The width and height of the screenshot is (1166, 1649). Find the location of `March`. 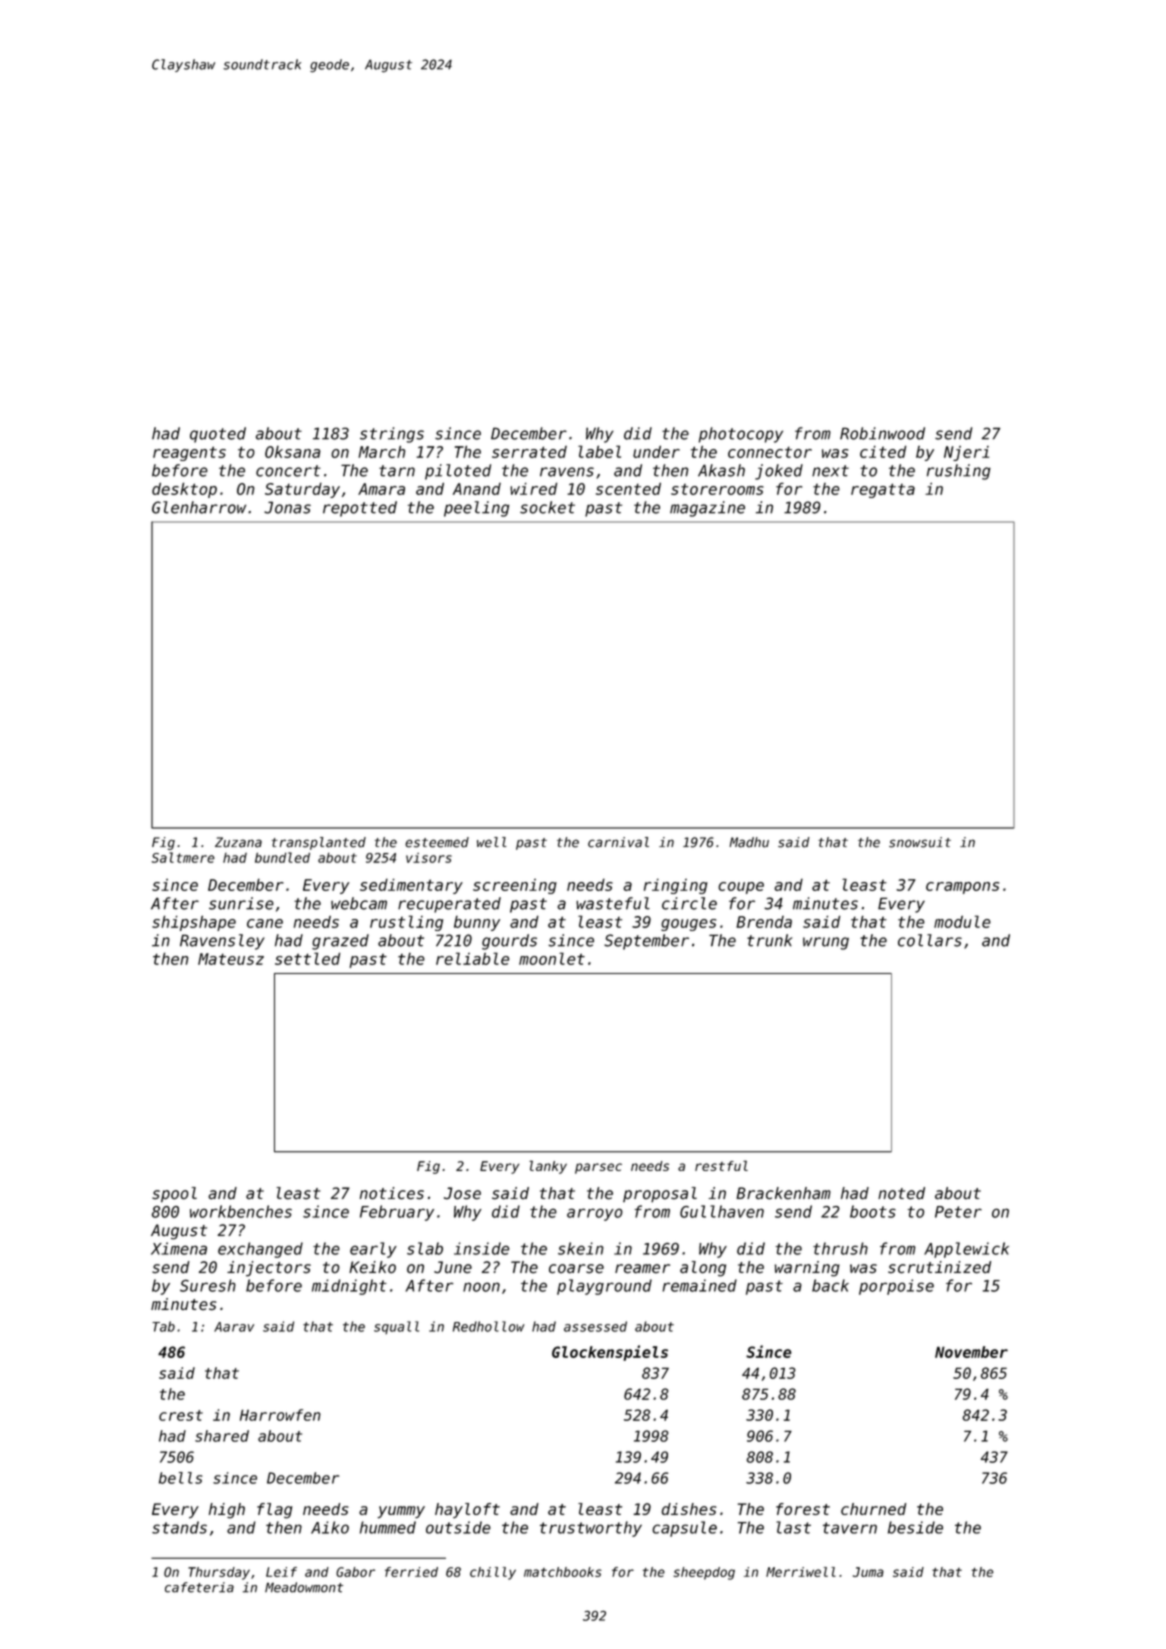

March is located at coordinates (381, 452).
